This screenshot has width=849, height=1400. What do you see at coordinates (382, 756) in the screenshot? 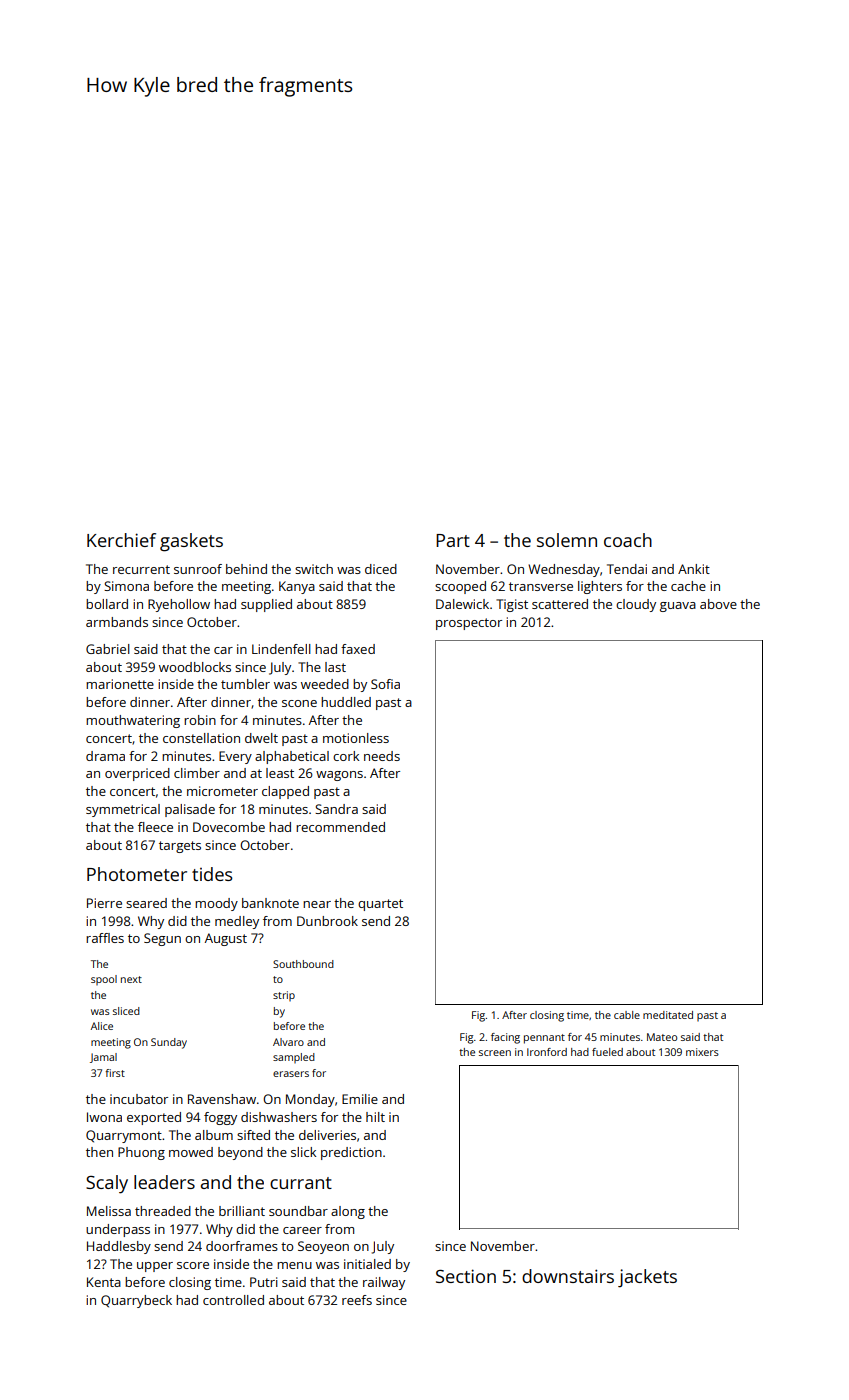
I see `needs` at bounding box center [382, 756].
